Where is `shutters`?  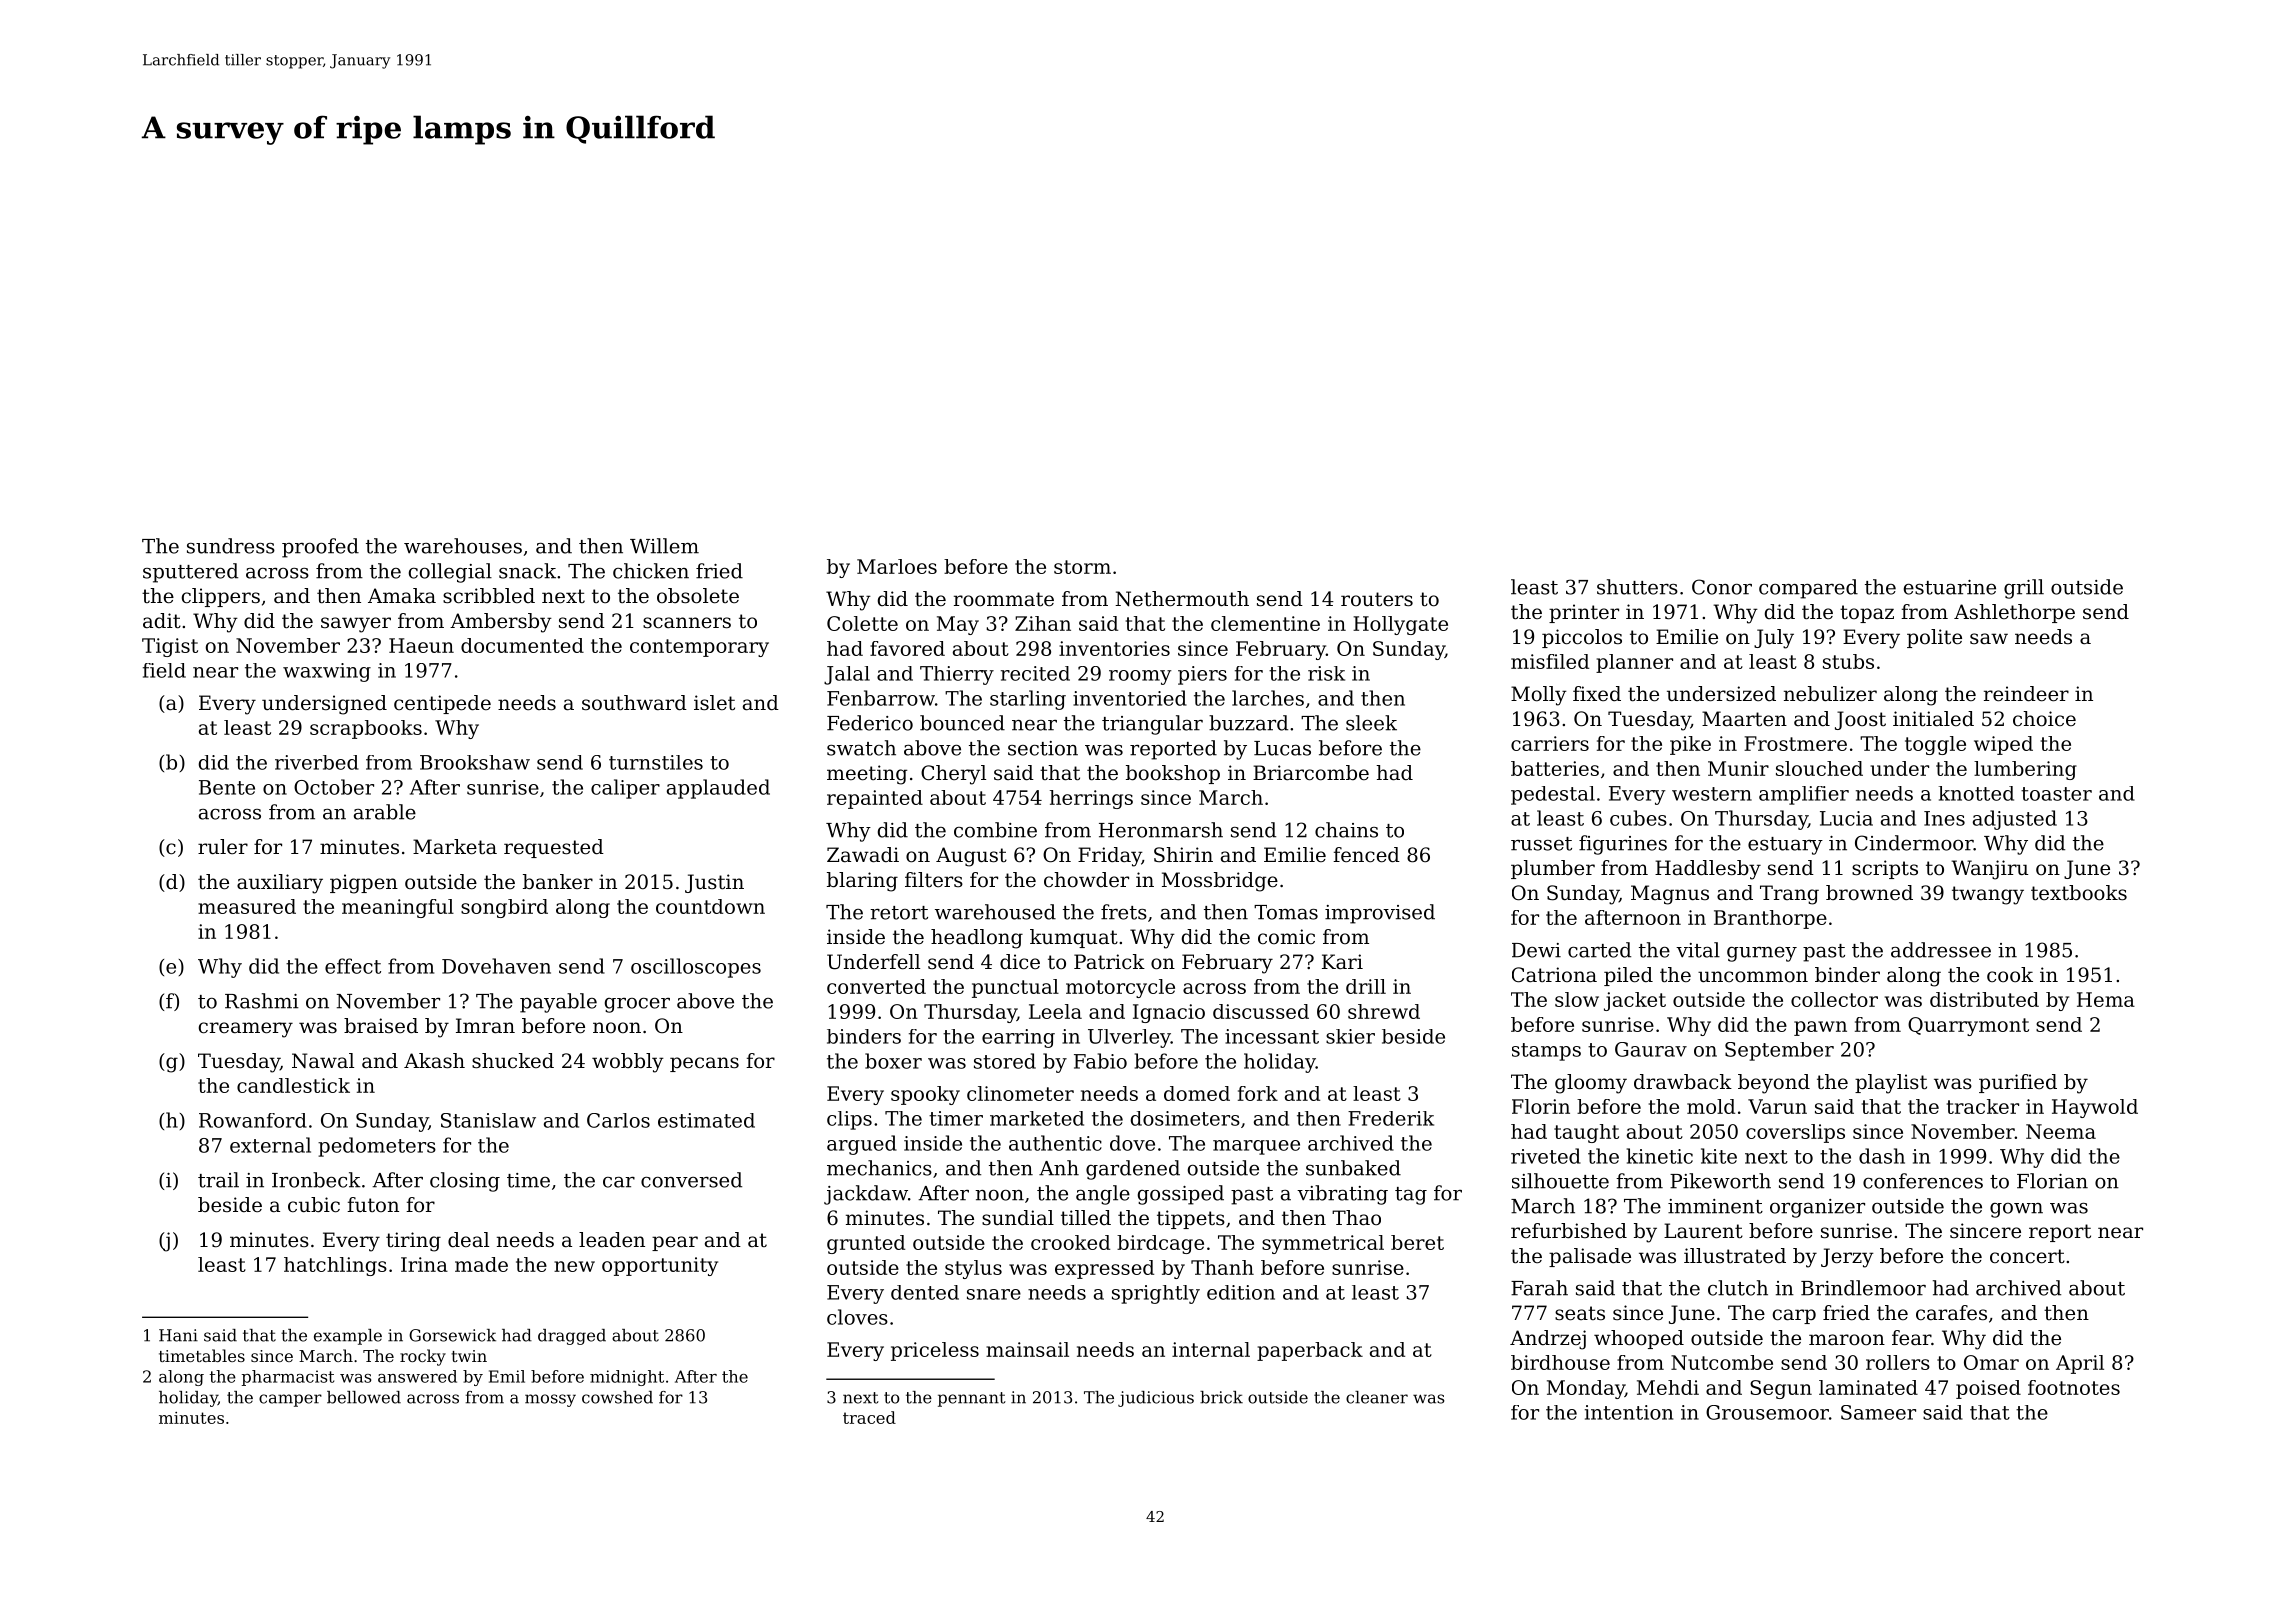 shutters is located at coordinates (1637, 587).
